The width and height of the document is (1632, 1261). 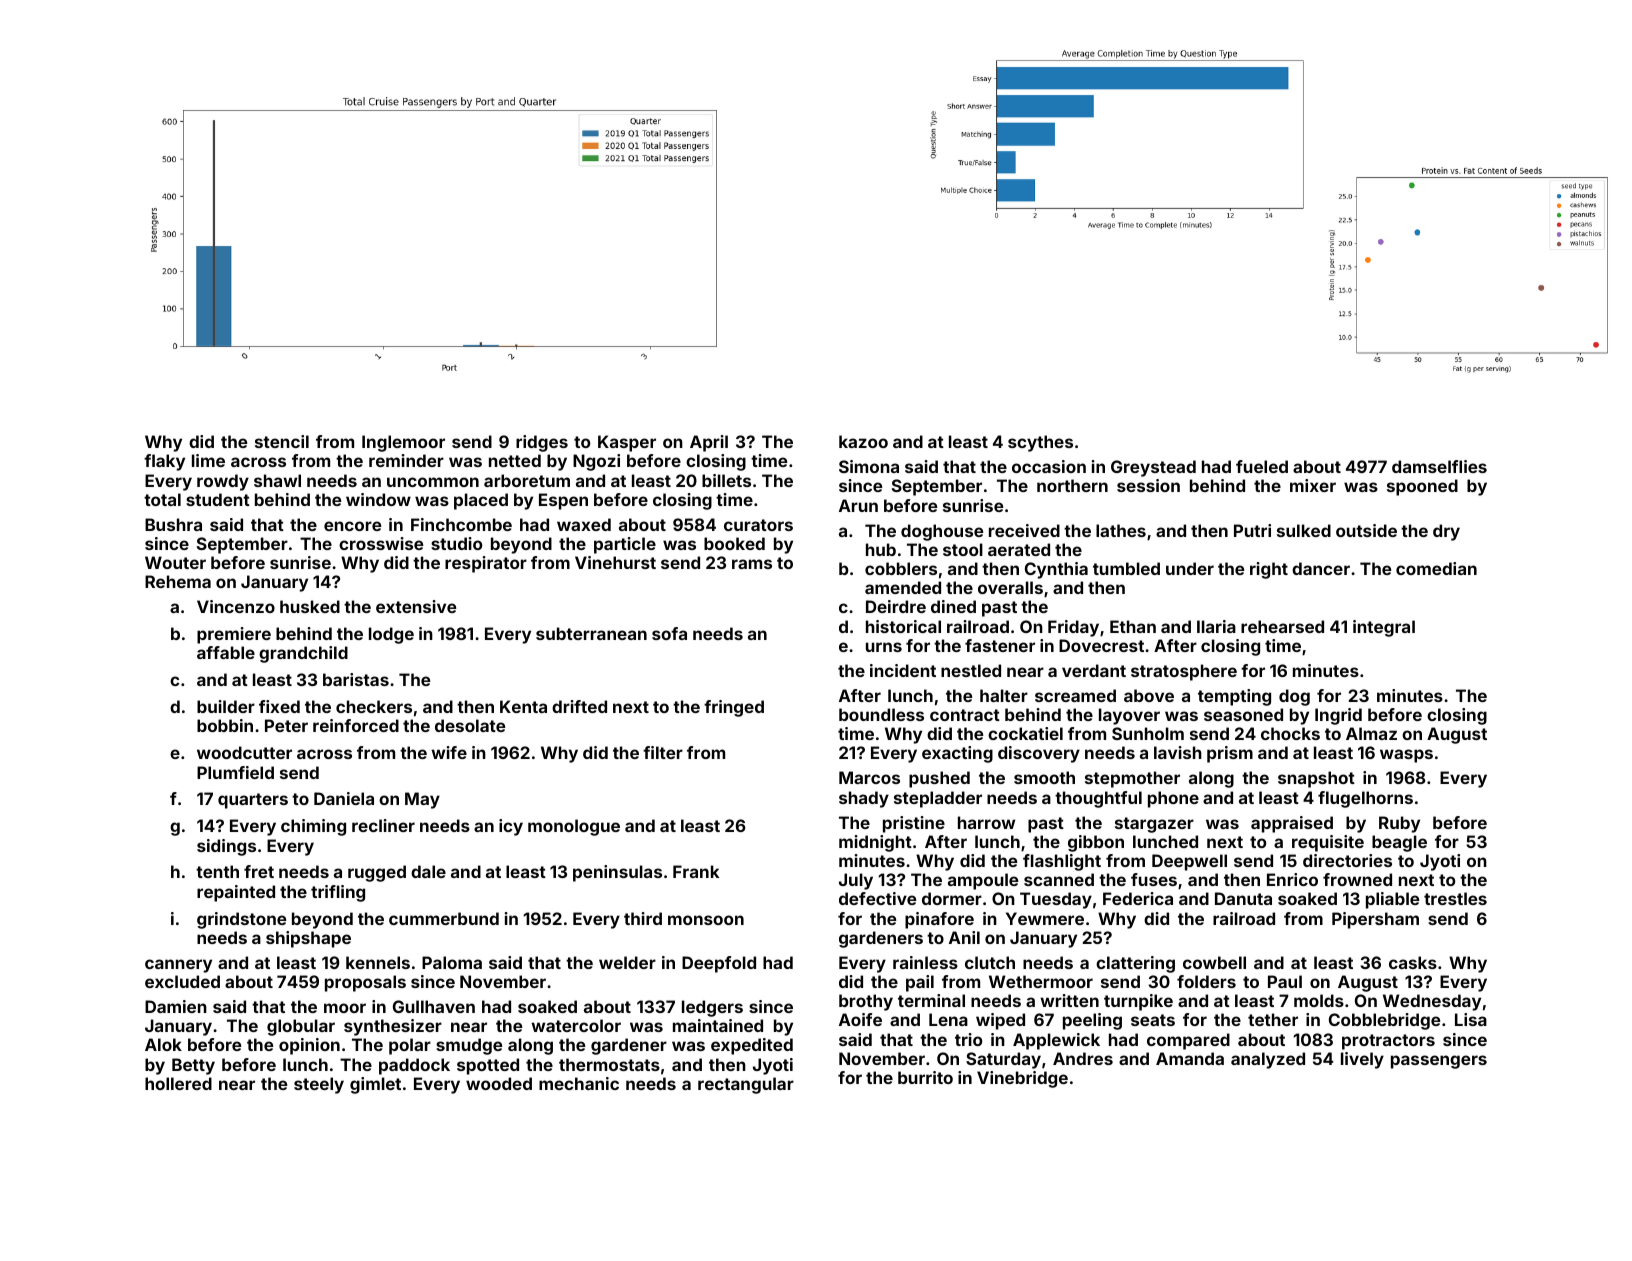 What do you see at coordinates (515, 460) in the document?
I see `netted` at bounding box center [515, 460].
